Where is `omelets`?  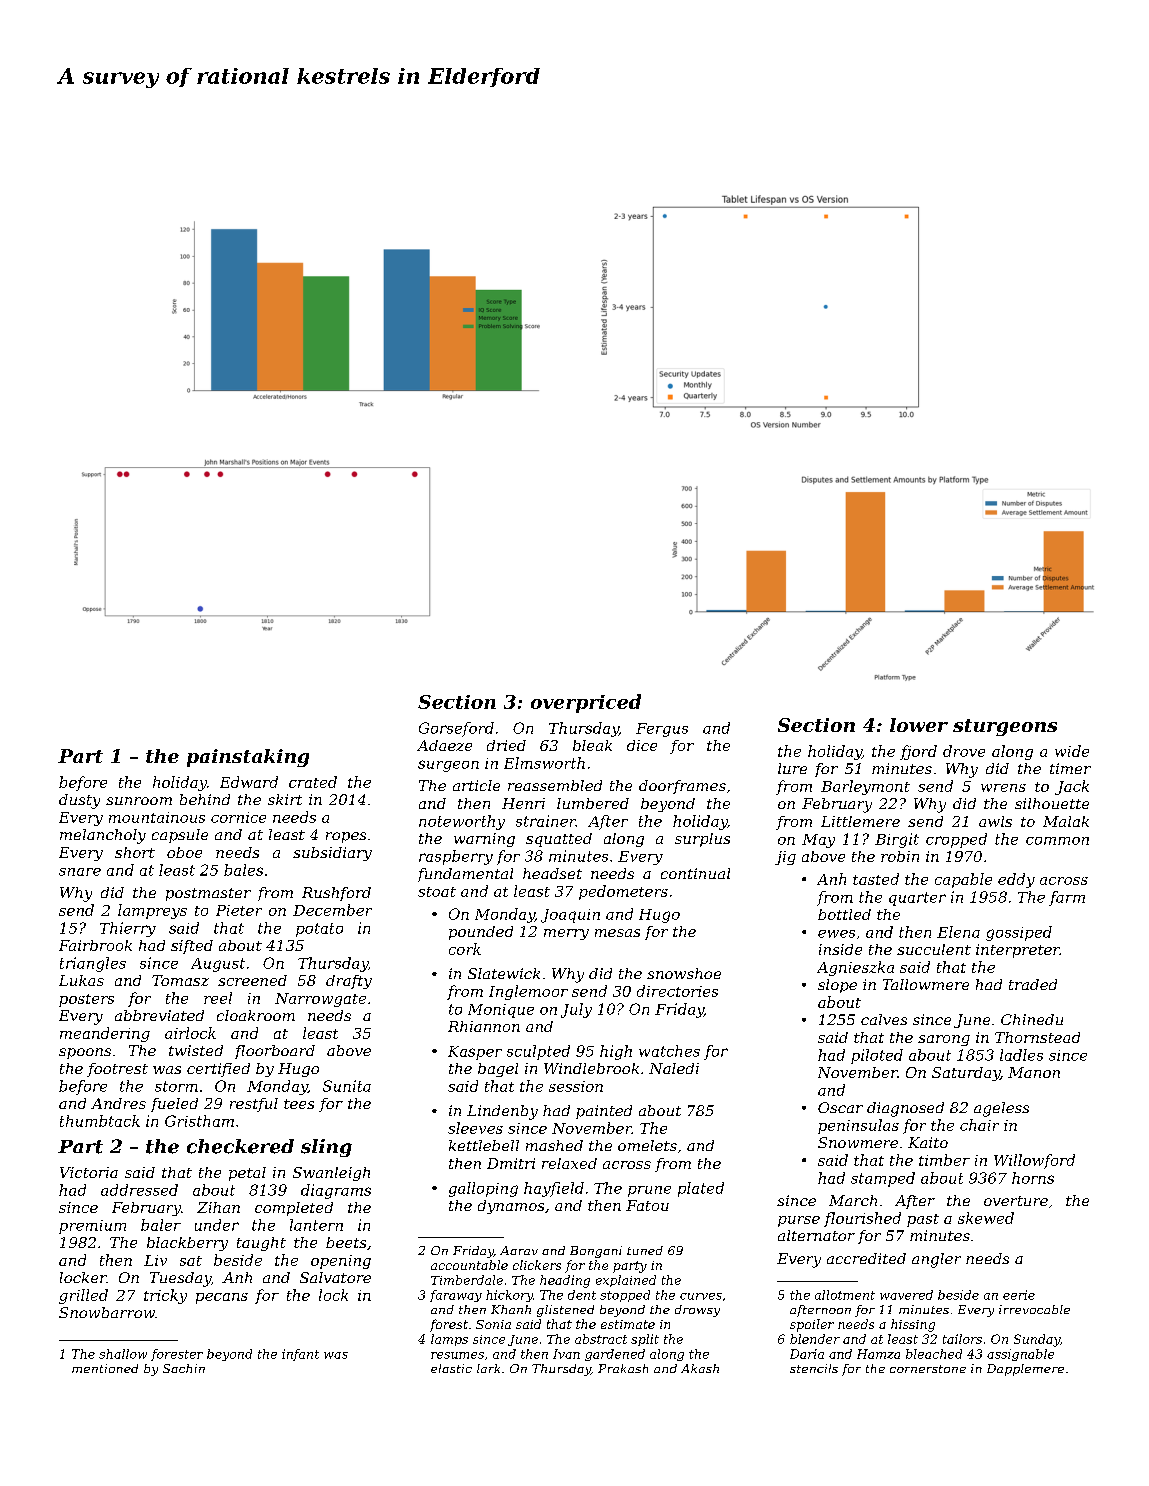 omelets is located at coordinates (647, 1145).
